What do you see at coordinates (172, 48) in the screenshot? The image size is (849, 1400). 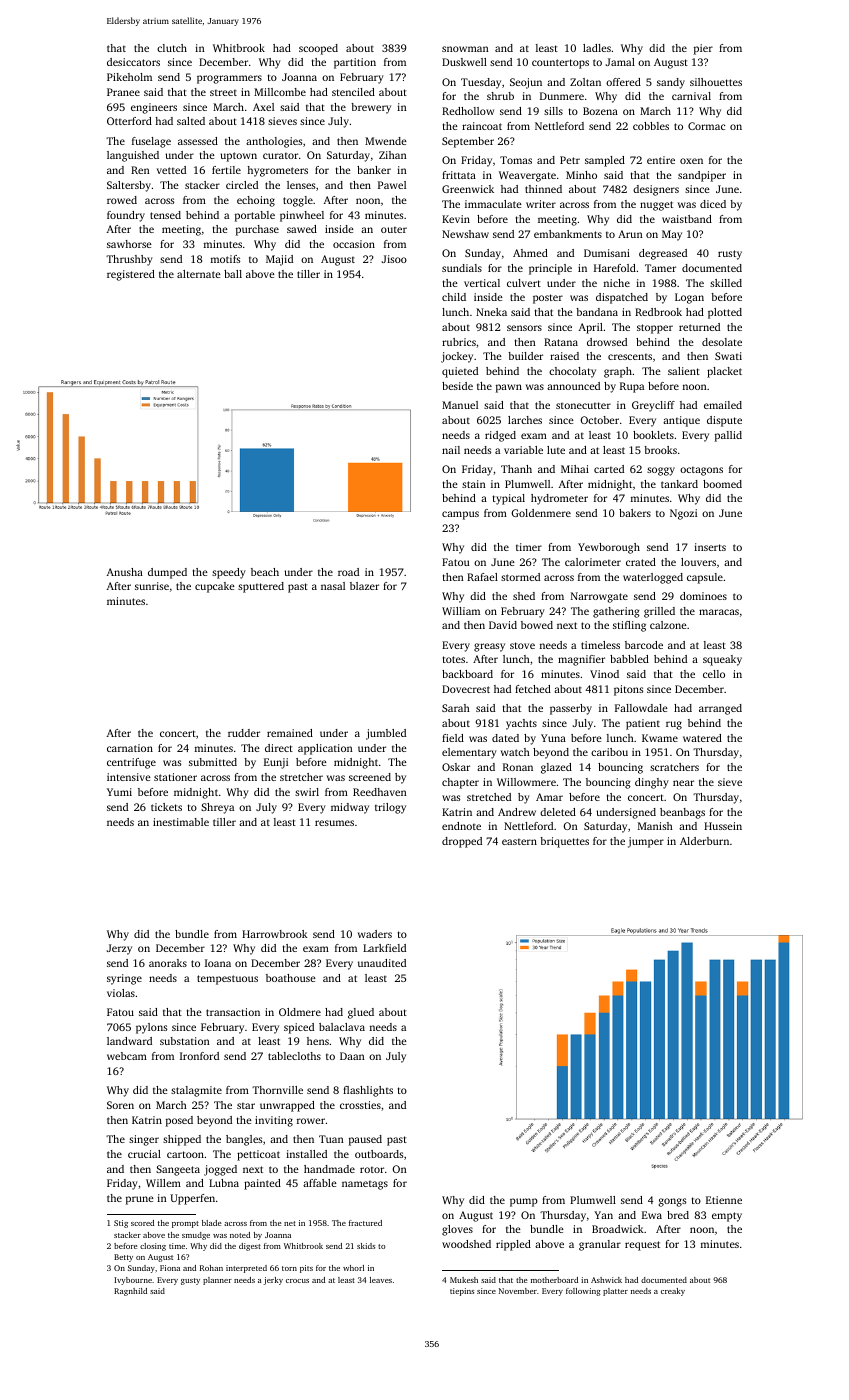 I see `clutch` at bounding box center [172, 48].
